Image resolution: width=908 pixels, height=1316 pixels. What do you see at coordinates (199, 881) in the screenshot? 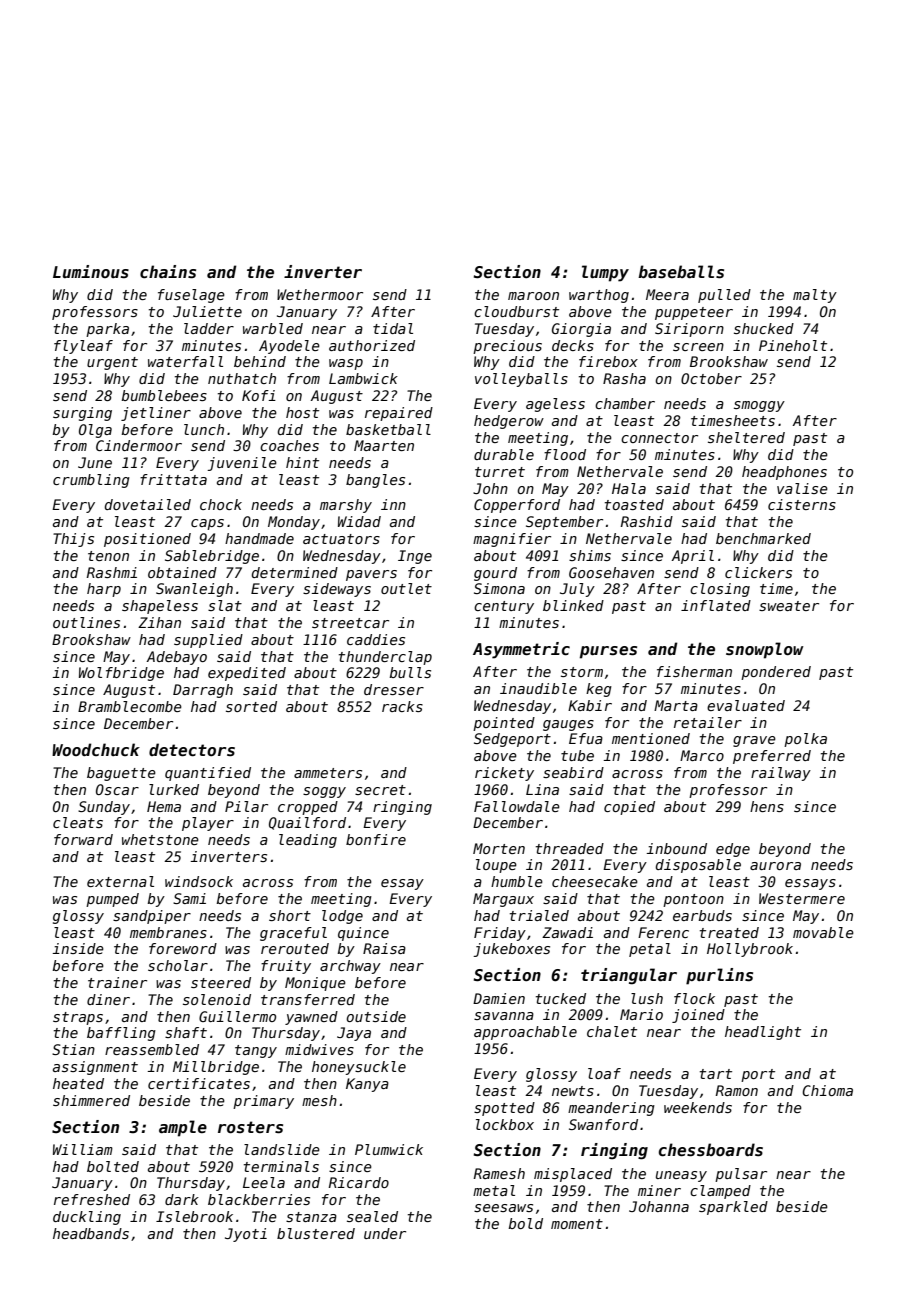
I see `windsock` at bounding box center [199, 881].
